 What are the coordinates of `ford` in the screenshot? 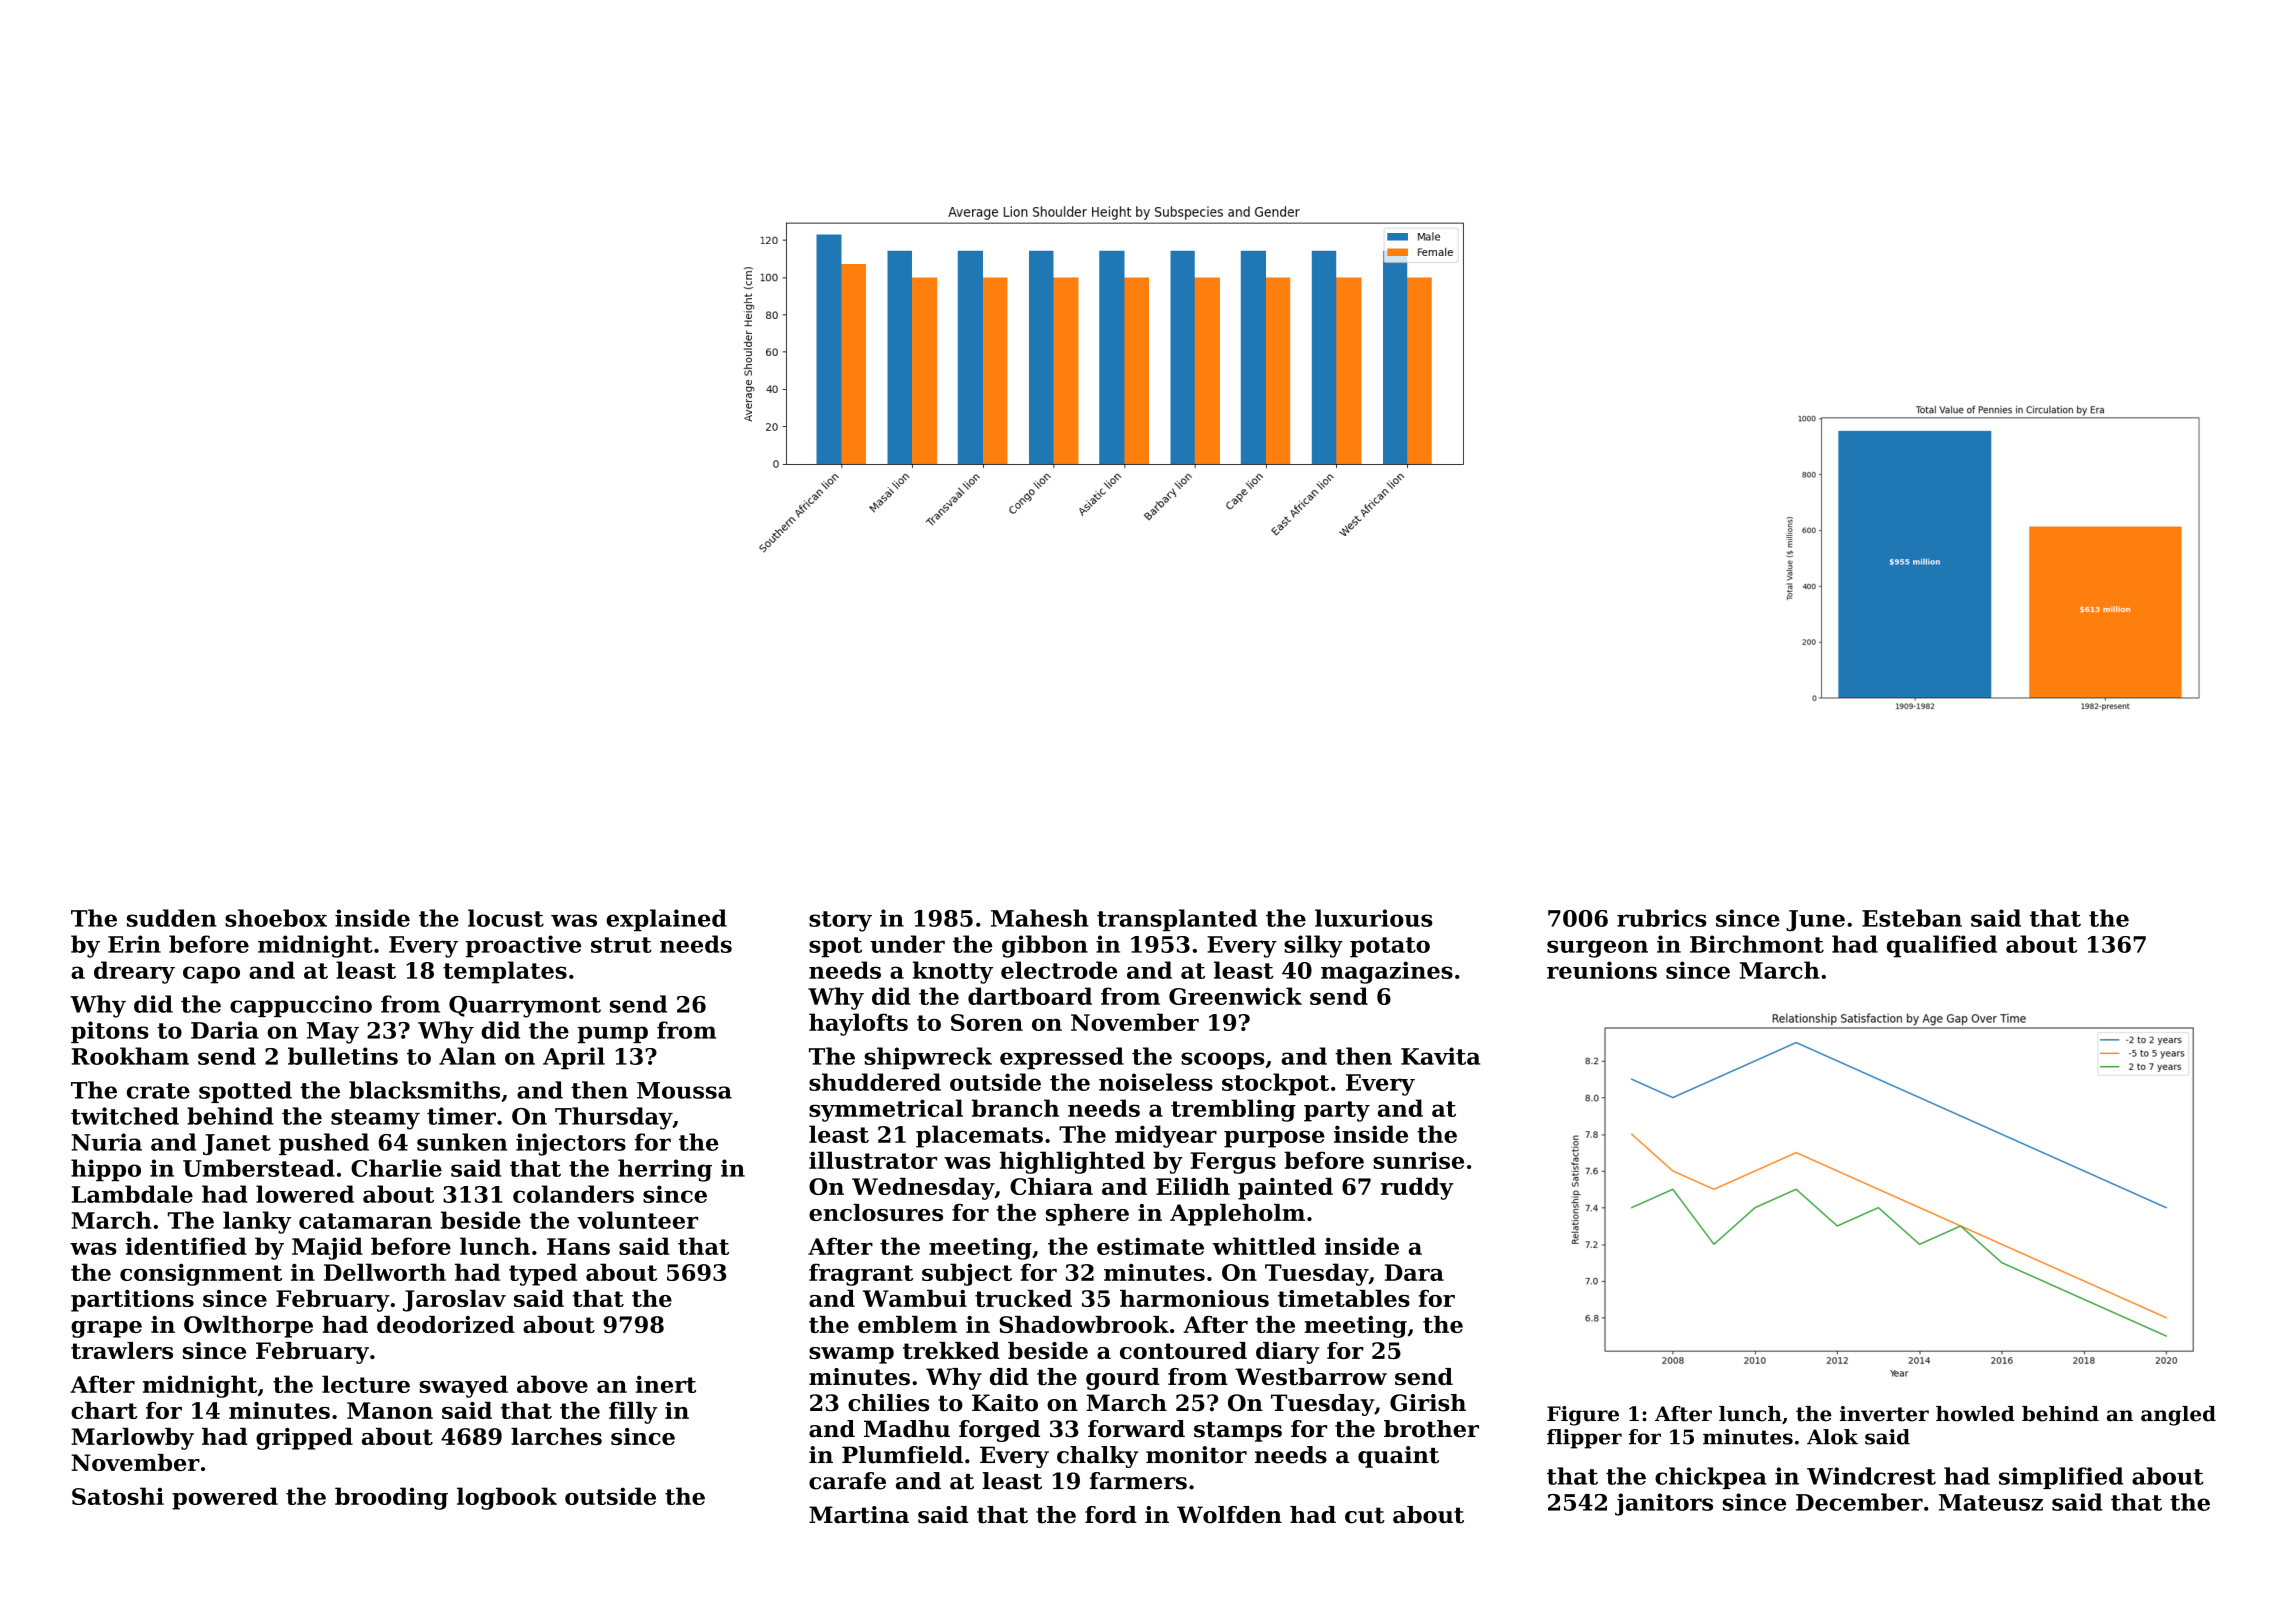 It's located at (1111, 1515).
